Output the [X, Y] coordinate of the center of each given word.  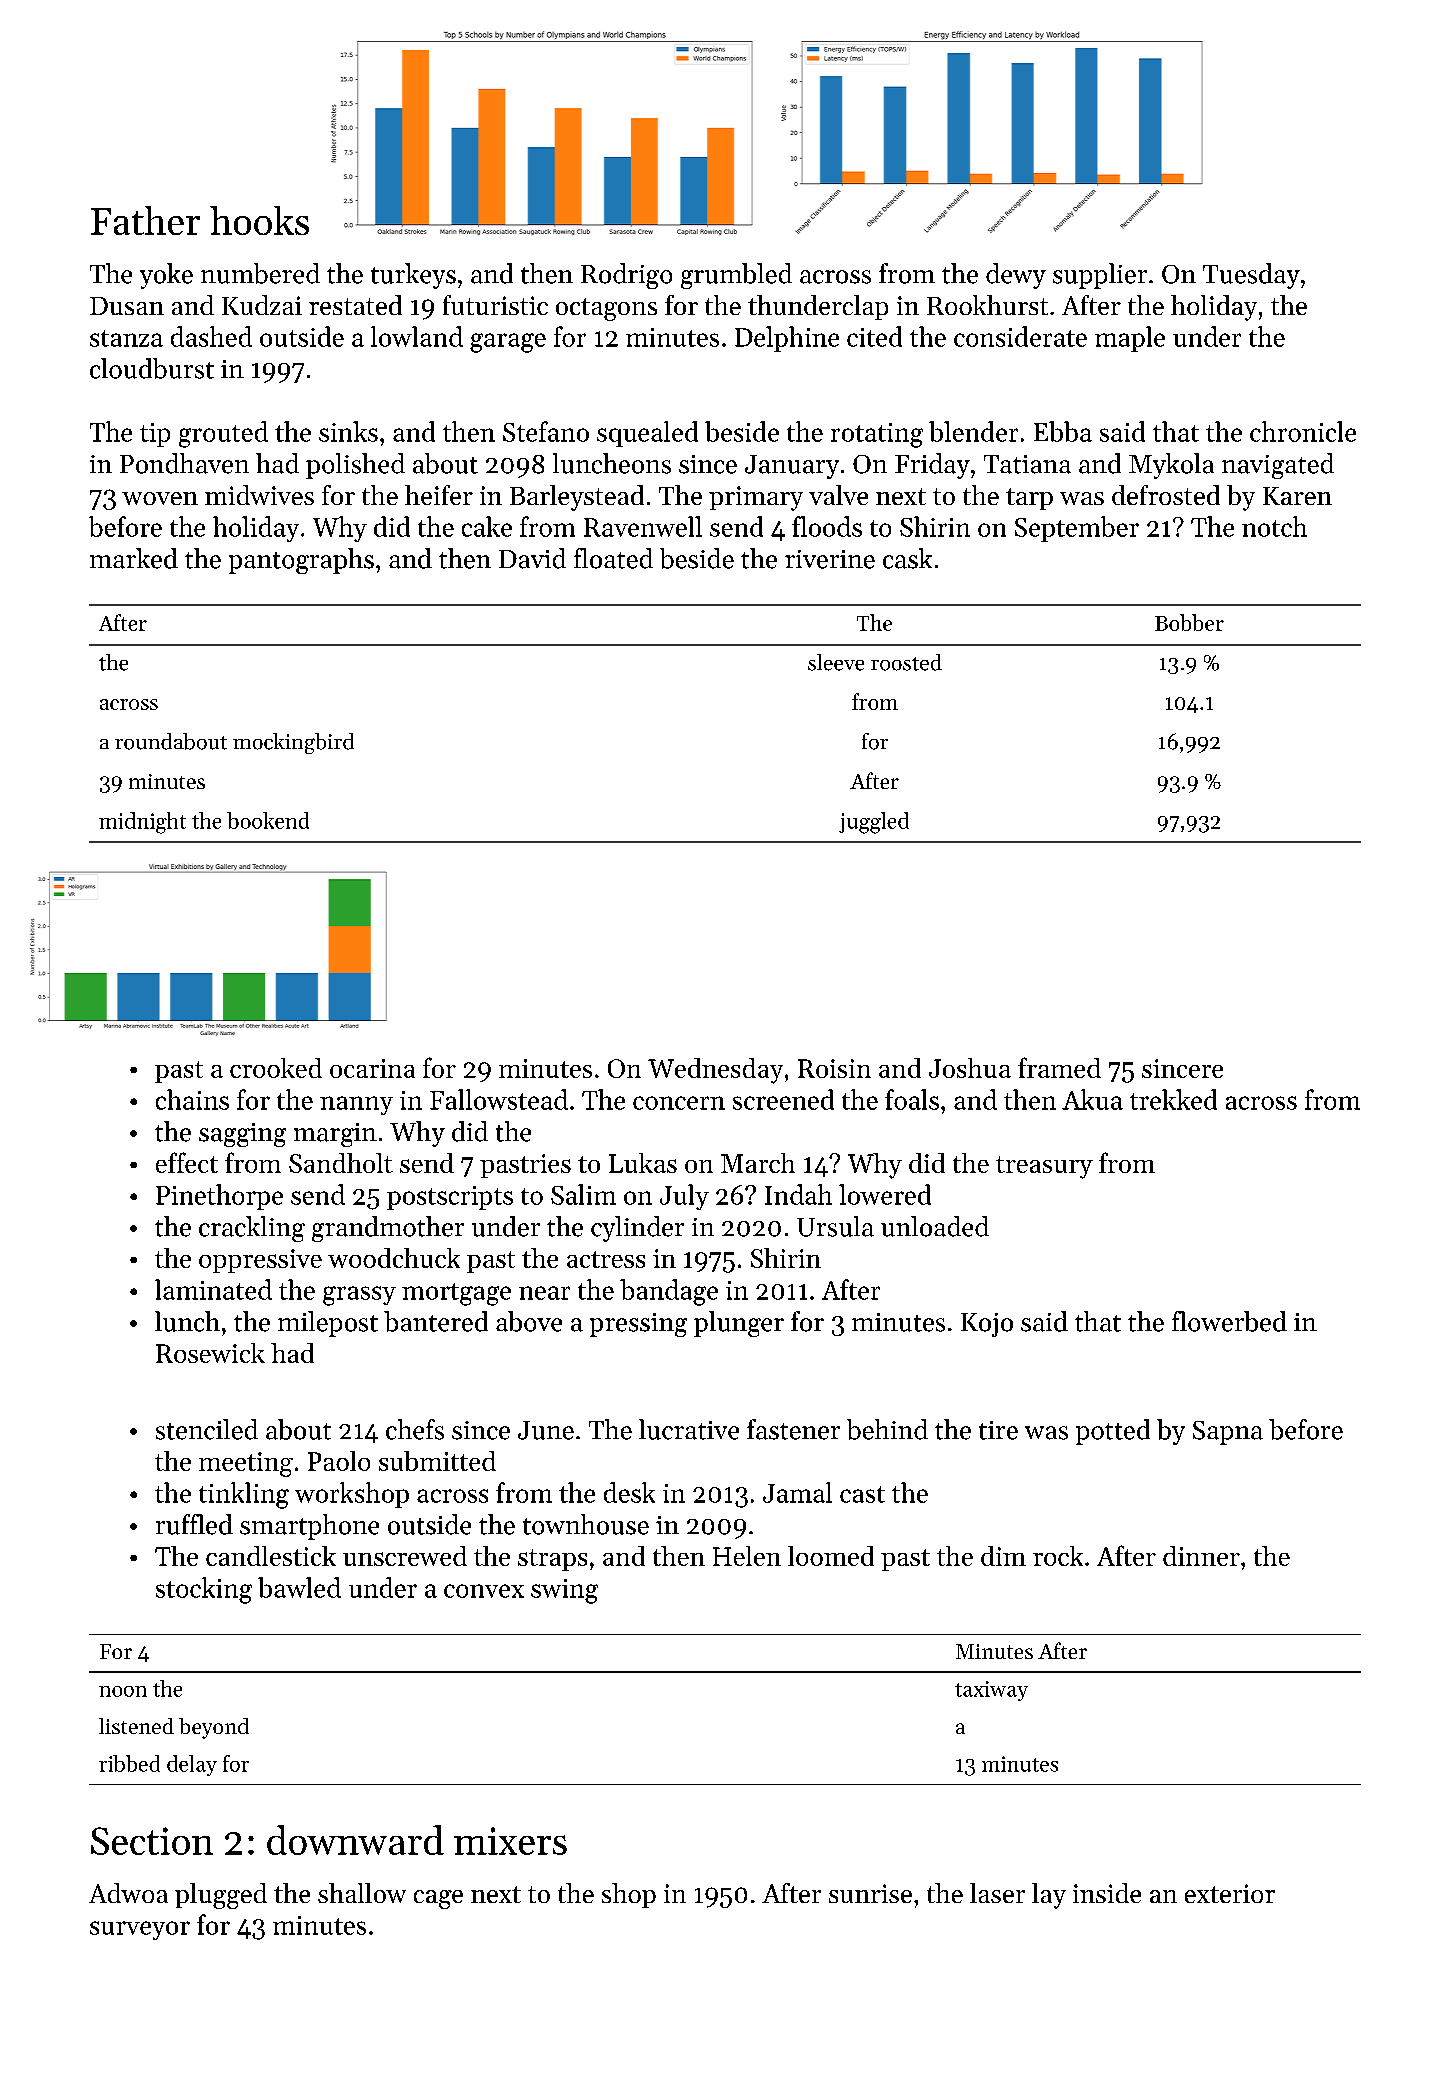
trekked [1173, 1099]
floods [827, 526]
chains [192, 1099]
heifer [439, 495]
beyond [214, 1728]
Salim [583, 1194]
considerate [1020, 336]
